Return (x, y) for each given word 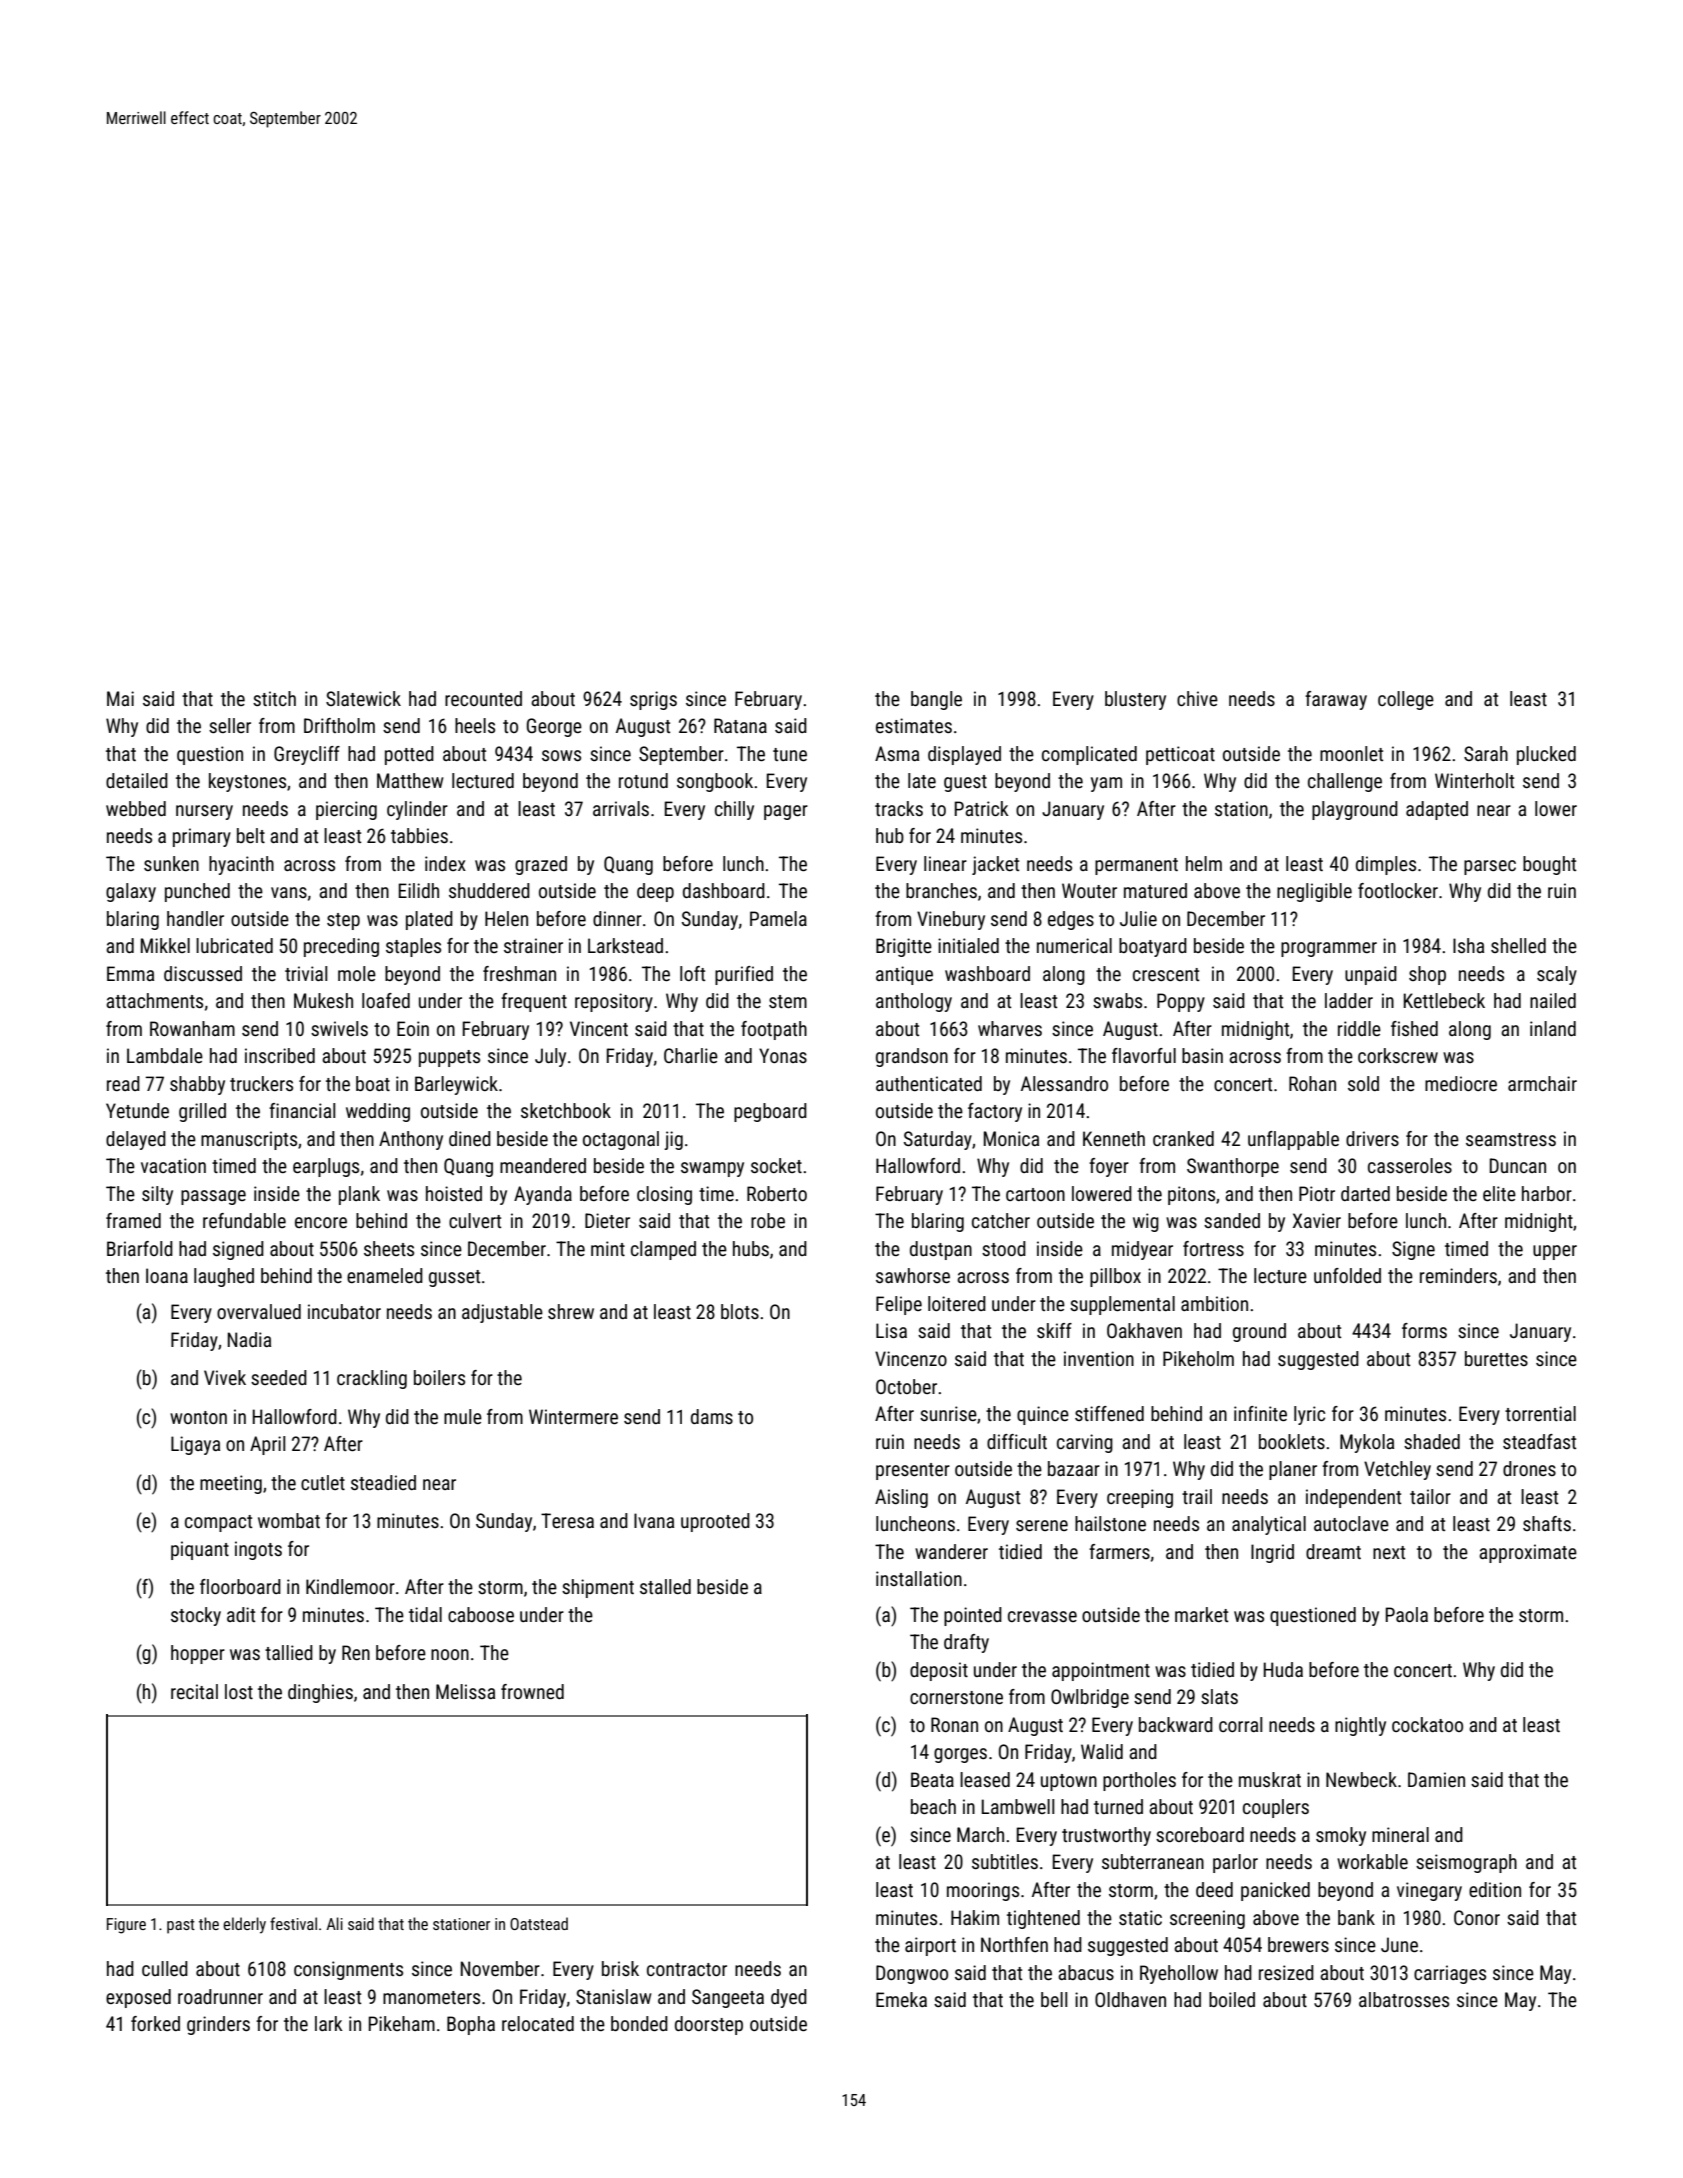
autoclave (1351, 1523)
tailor (1430, 1496)
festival (293, 1923)
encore (321, 1222)
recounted (483, 698)
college (1406, 700)
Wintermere (573, 1416)
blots (740, 1311)
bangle (936, 700)
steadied (383, 1482)
